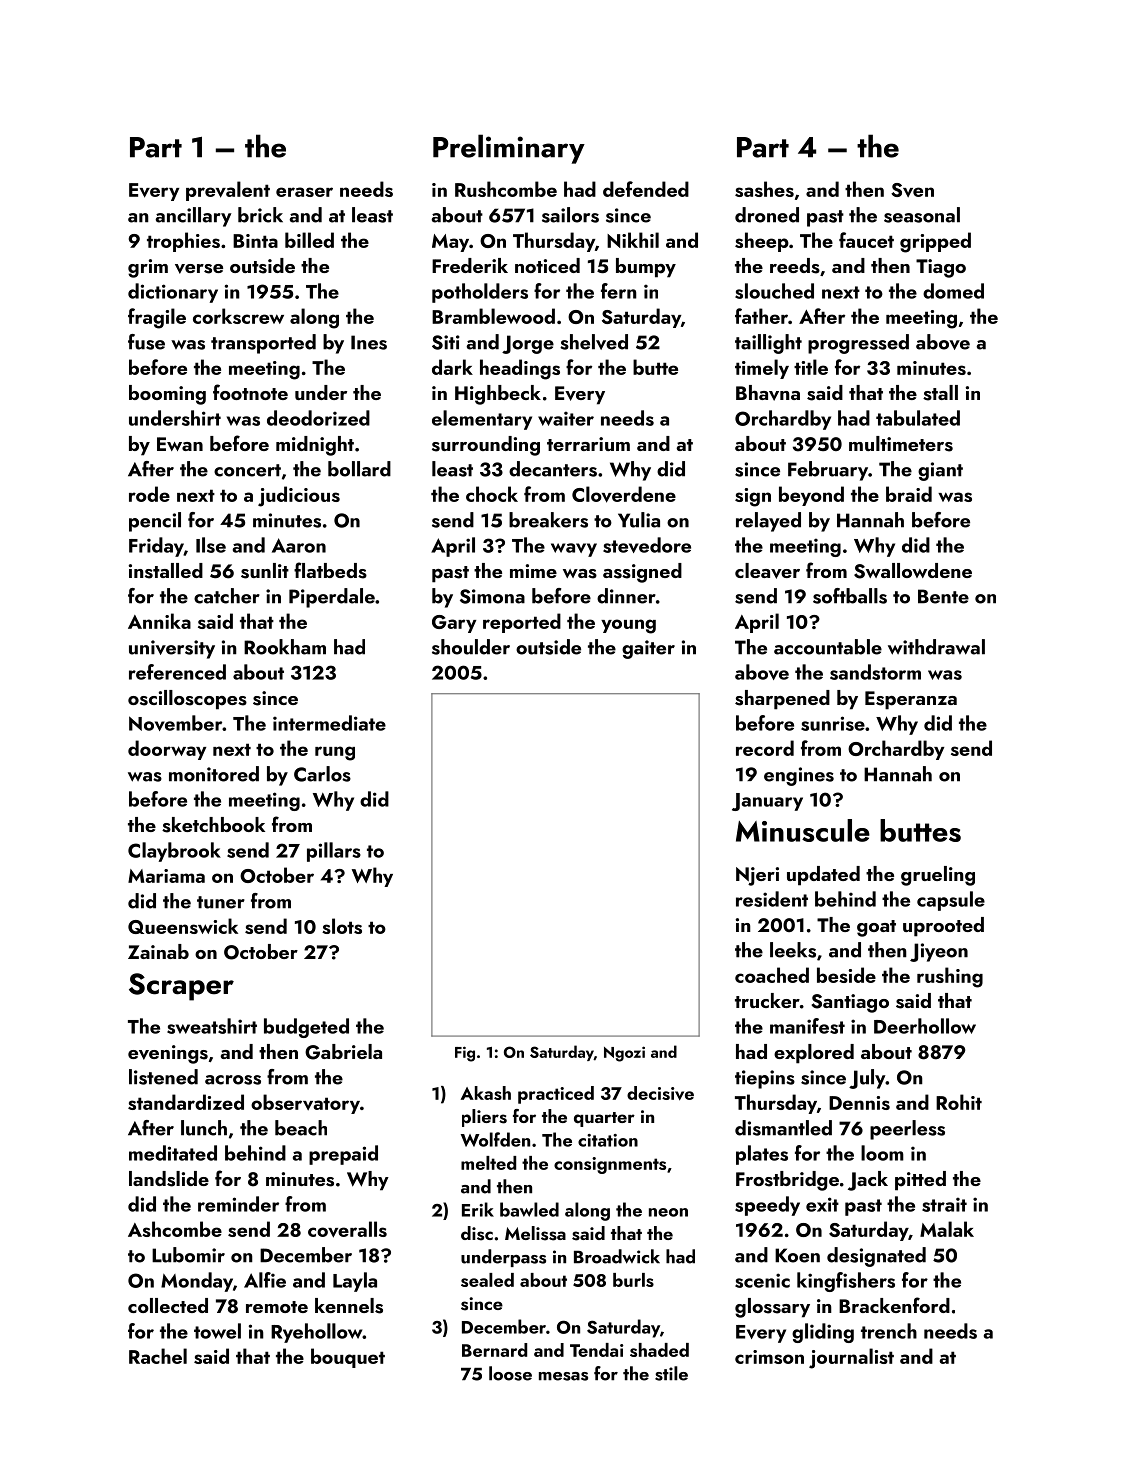 This screenshot has height=1463, width=1131. What do you see at coordinates (938, 876) in the screenshot?
I see `grueling` at bounding box center [938, 876].
